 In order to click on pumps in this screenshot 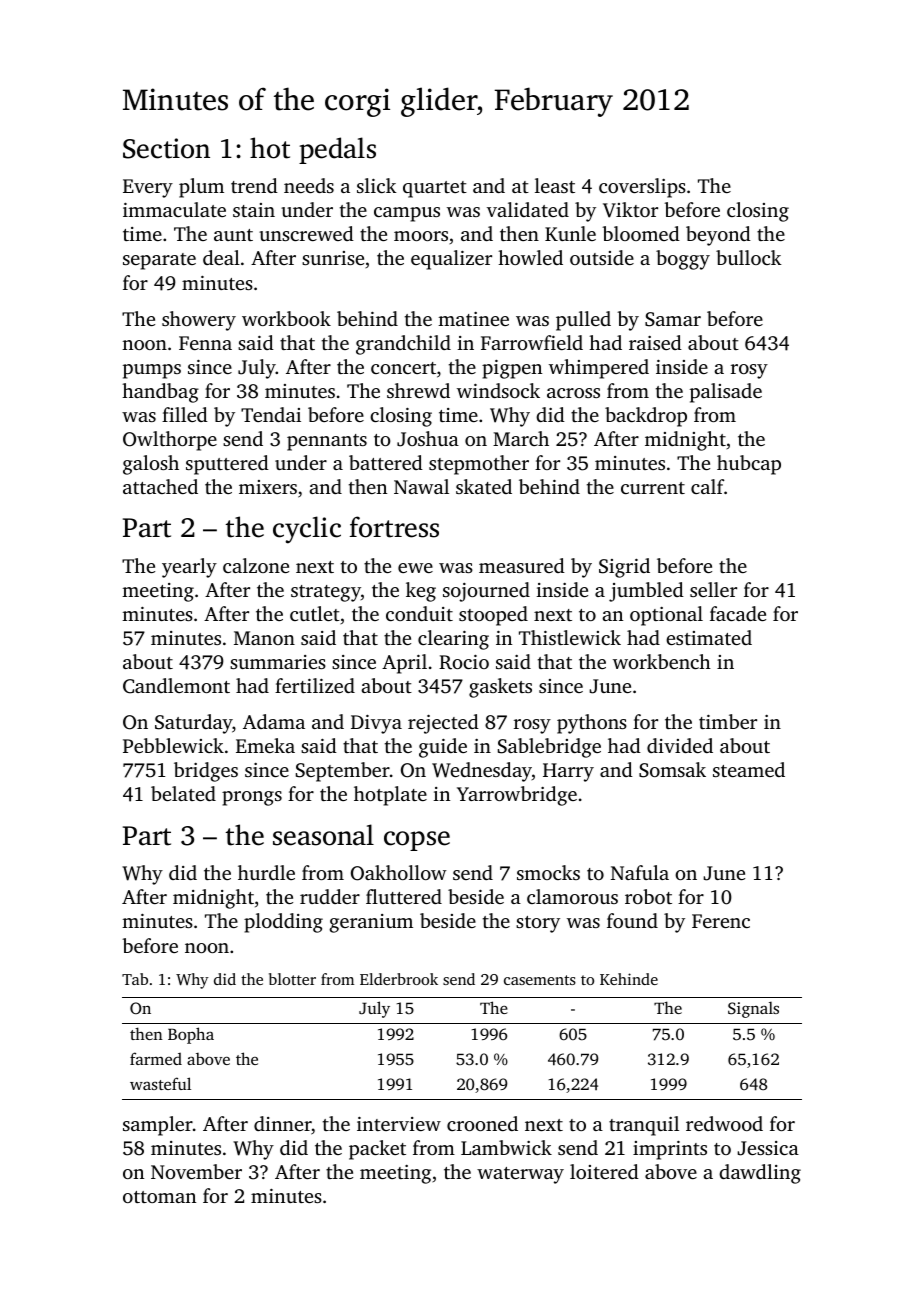, I will do `click(152, 371)`.
